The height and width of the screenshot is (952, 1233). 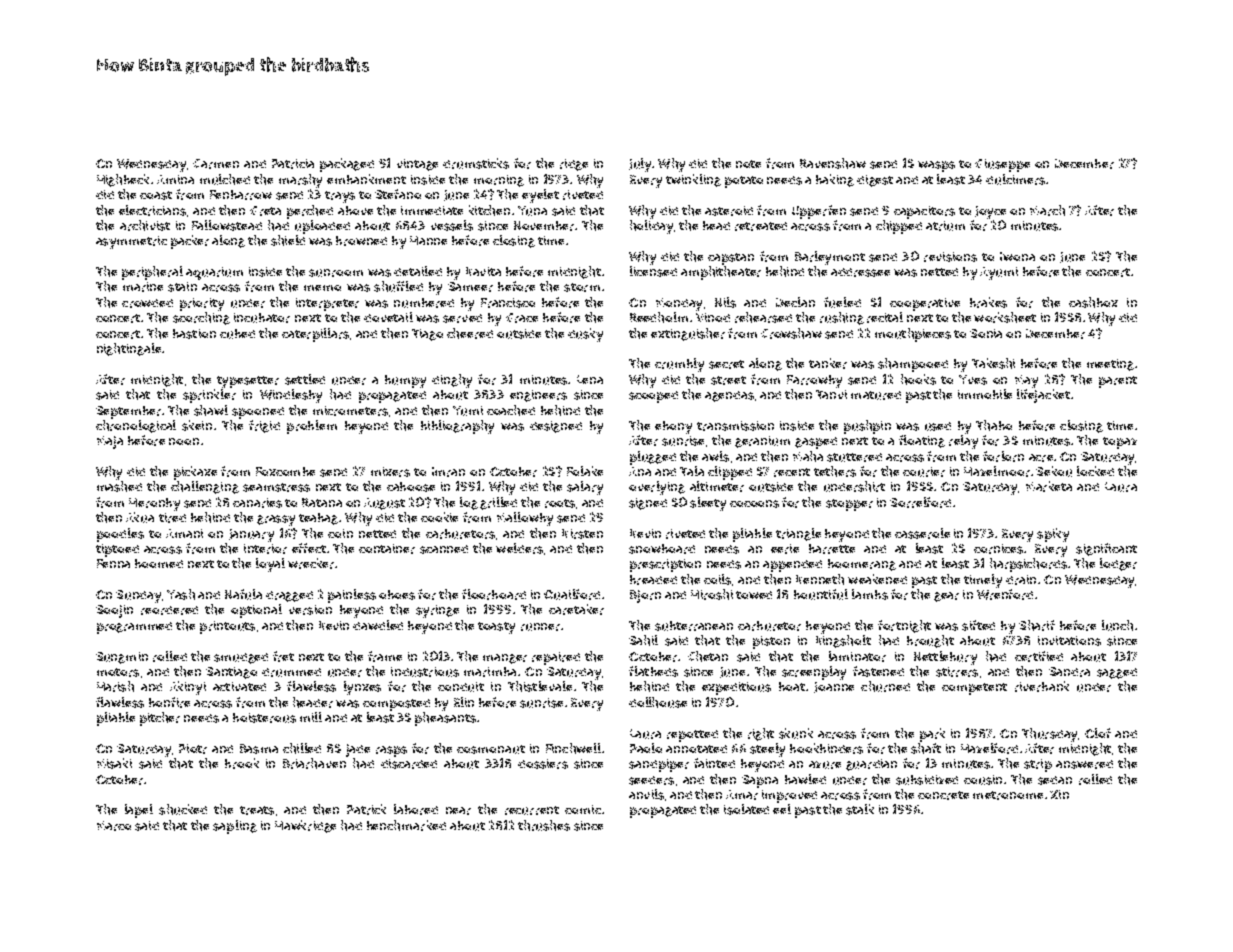 I want to click on Marco, so click(x=114, y=826).
